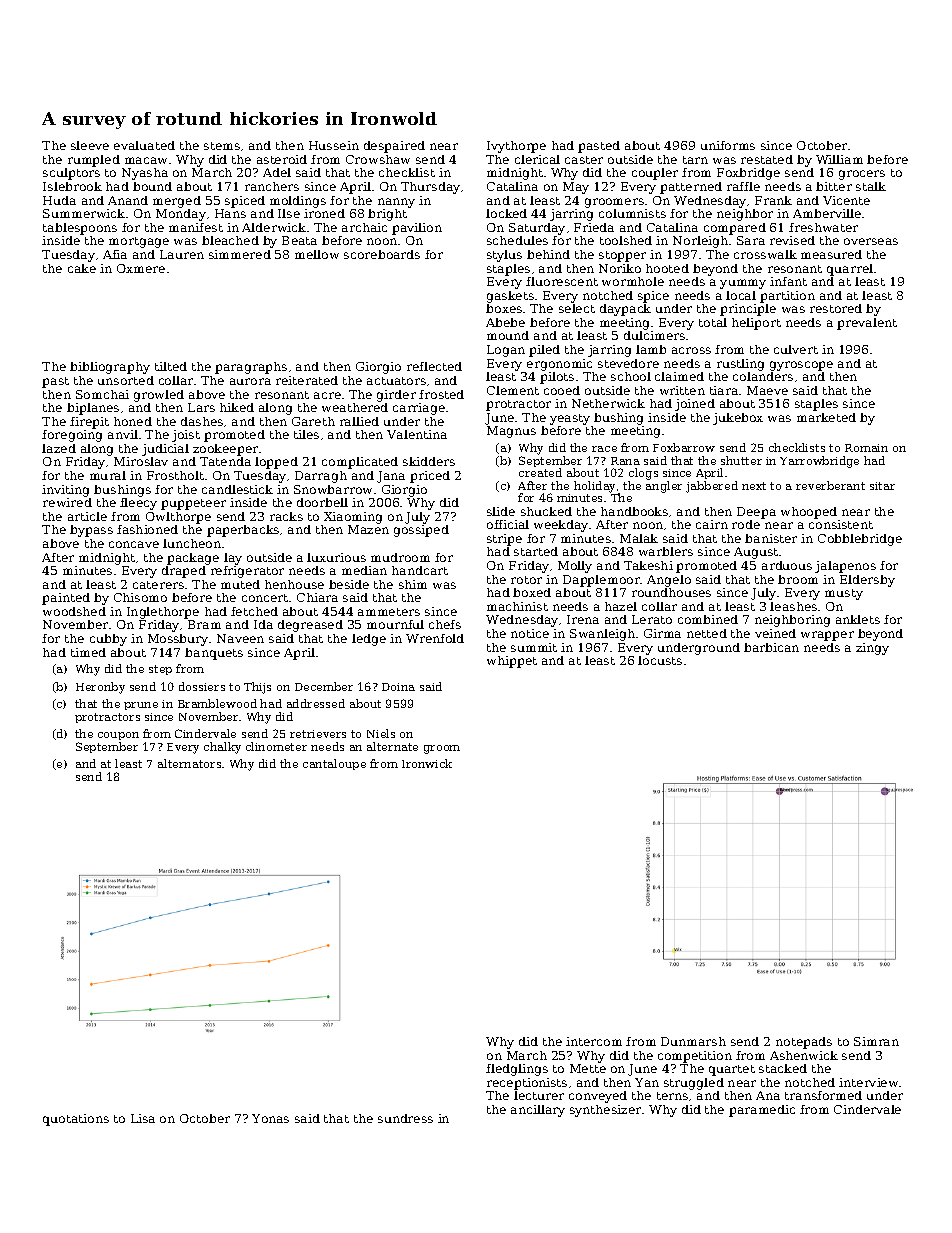  Describe the element at coordinates (270, 1118) in the page. I see `Yonas` at that location.
